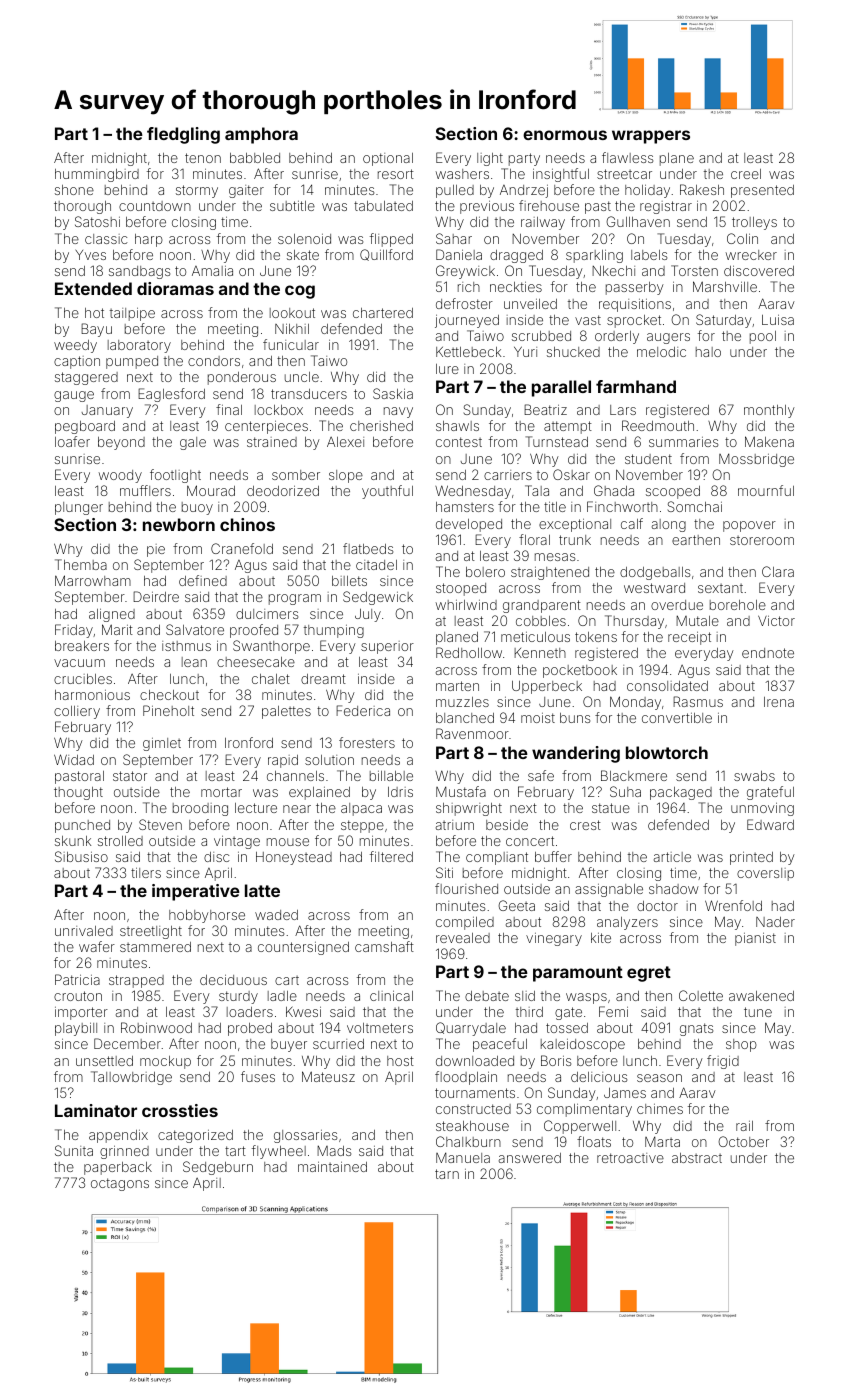 The height and width of the document is (1400, 849). Describe the element at coordinates (779, 702) in the document. I see `Irena` at that location.
